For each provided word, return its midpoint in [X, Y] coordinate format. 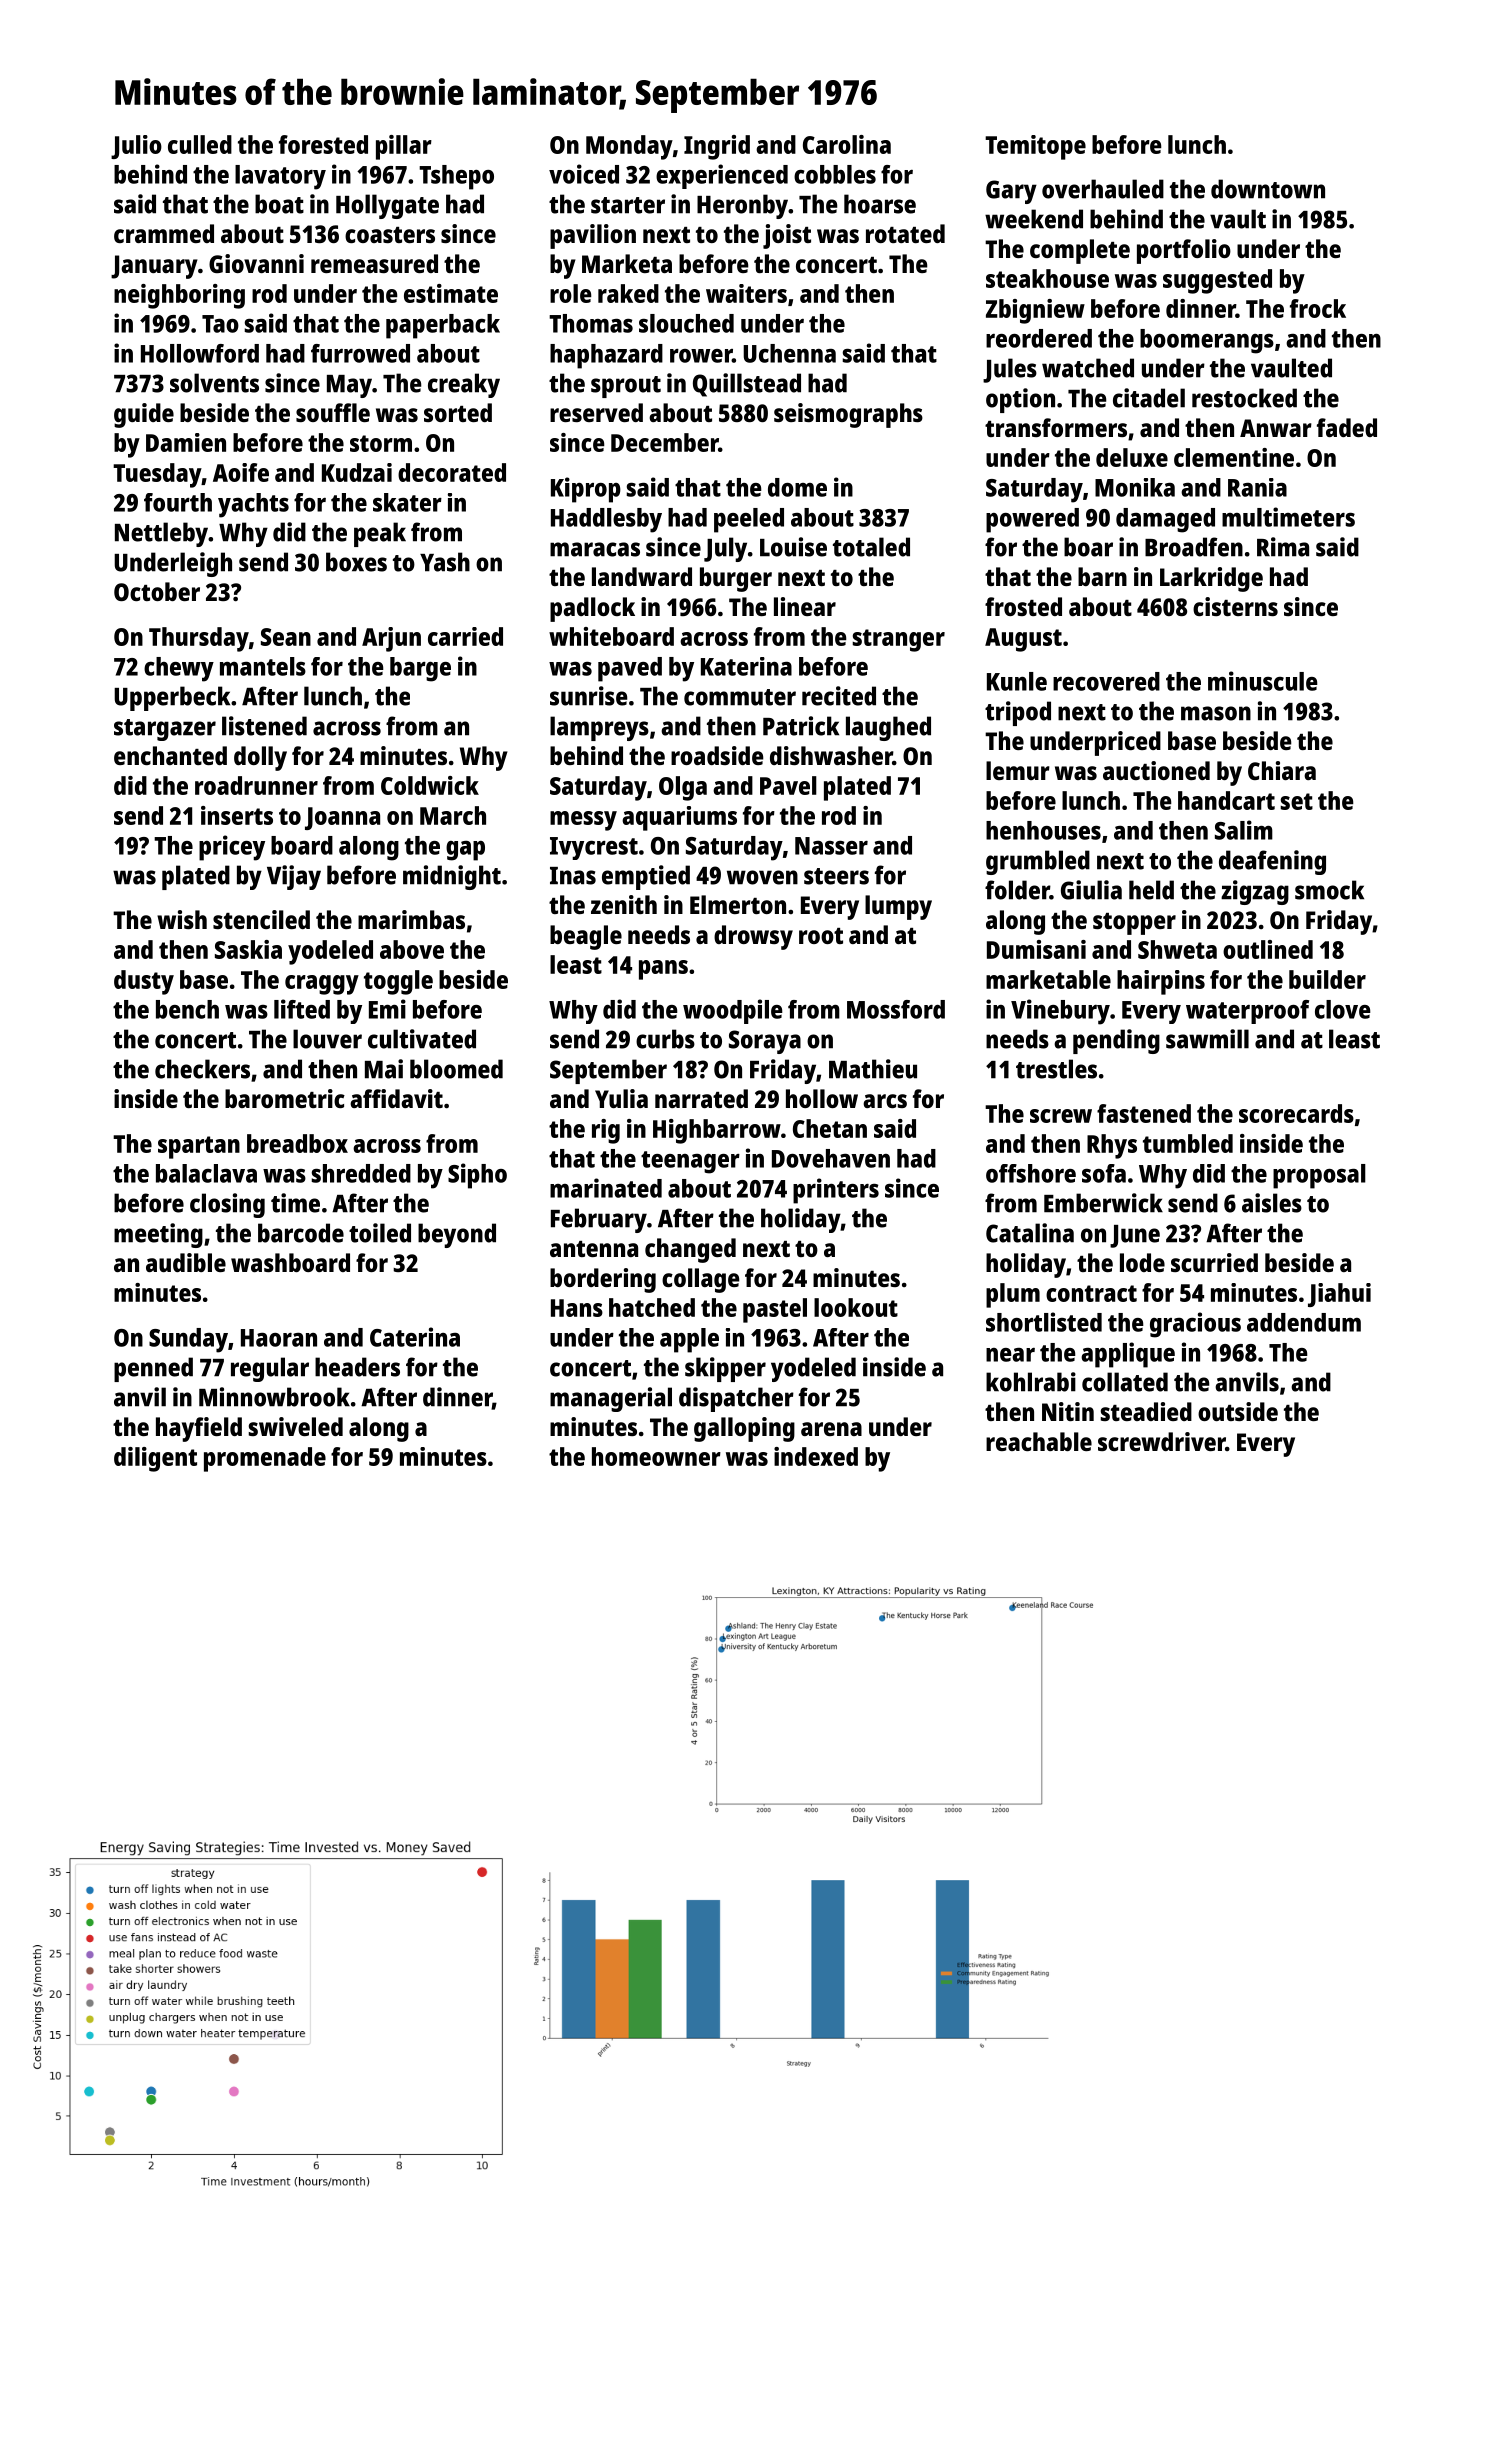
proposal [1319, 1176]
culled [200, 144]
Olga [683, 788]
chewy [179, 669]
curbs [665, 1039]
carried [465, 636]
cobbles [835, 174]
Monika [1135, 487]
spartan [199, 1147]
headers [357, 1367]
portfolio [1184, 251]
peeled [749, 520]
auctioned [1156, 770]
